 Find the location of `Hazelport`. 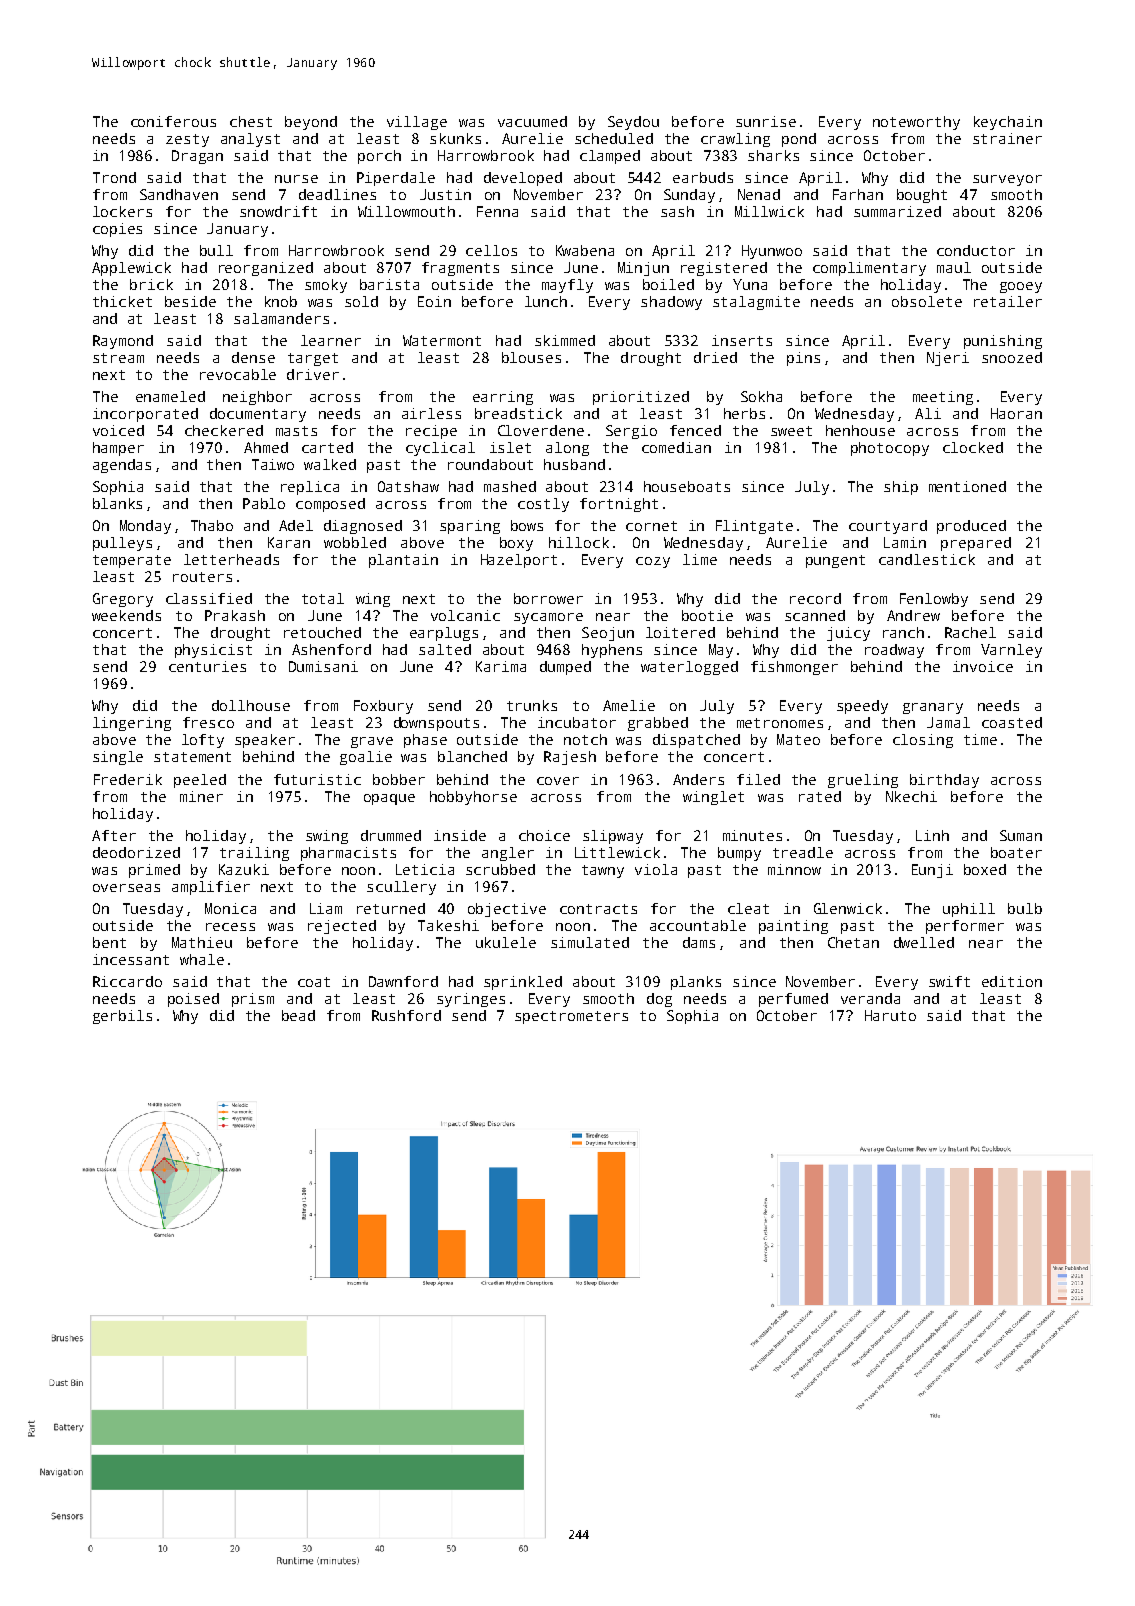

Hazelport is located at coordinates (519, 561).
